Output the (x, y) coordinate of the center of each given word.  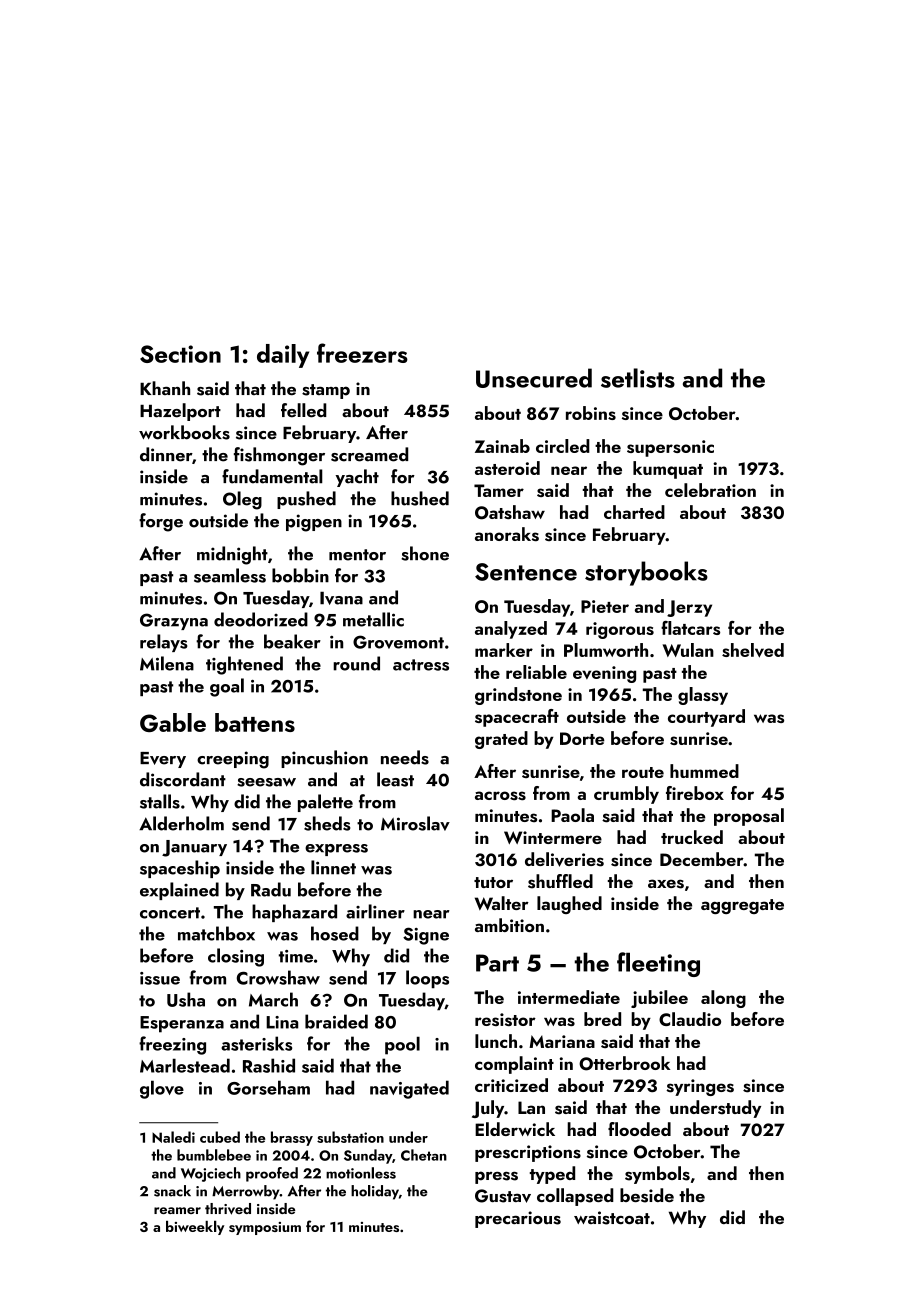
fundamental (272, 476)
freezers (362, 353)
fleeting (658, 964)
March (273, 999)
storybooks (646, 573)
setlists (638, 378)
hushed (420, 498)
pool (402, 1045)
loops (427, 979)
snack (172, 1191)
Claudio (690, 1019)
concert (170, 913)
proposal (749, 817)
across (500, 796)
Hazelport (180, 412)
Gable (173, 722)
